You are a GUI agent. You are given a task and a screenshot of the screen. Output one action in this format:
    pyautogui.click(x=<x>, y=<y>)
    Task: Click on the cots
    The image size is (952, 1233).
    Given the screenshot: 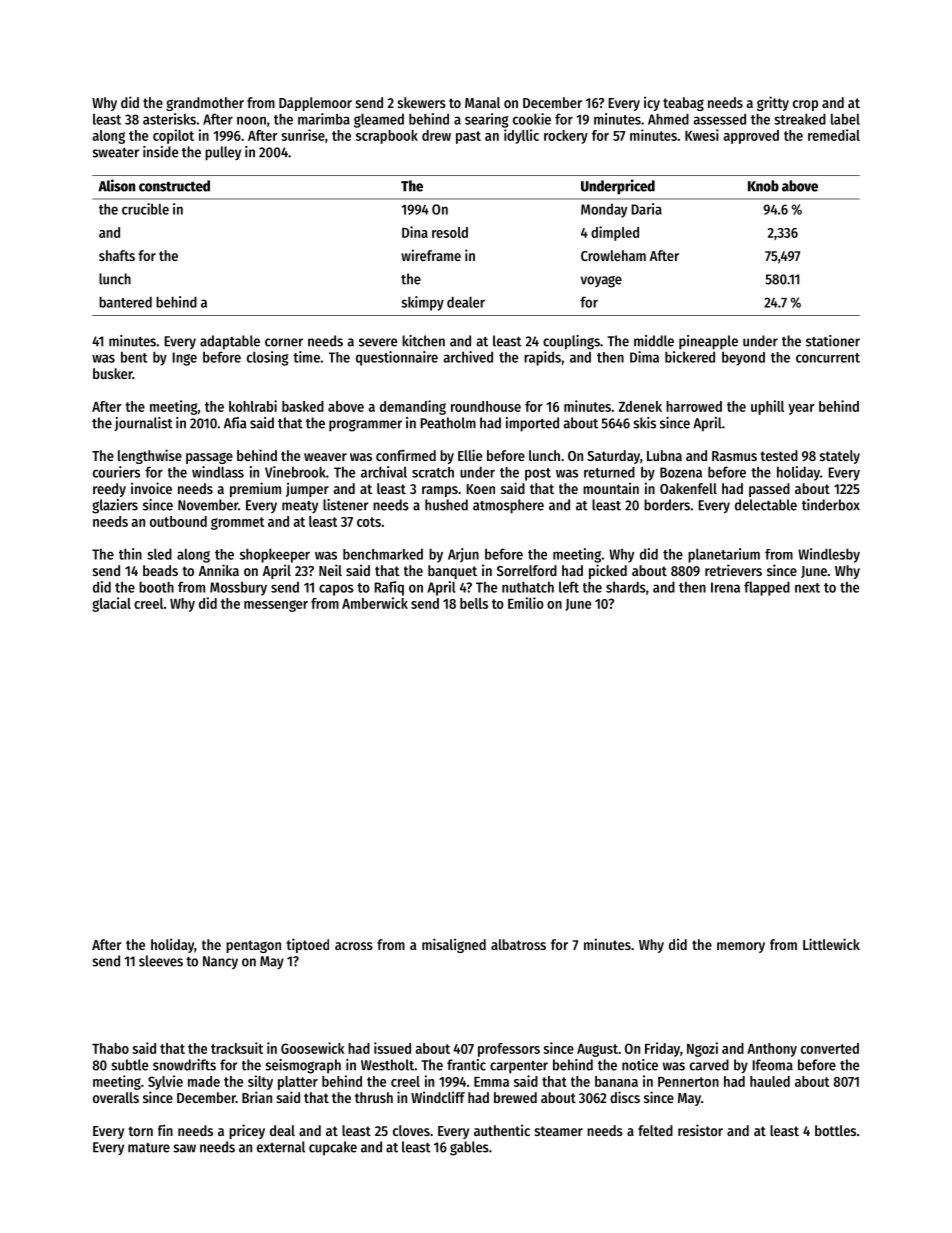 What is the action you would take?
    pyautogui.click(x=369, y=522)
